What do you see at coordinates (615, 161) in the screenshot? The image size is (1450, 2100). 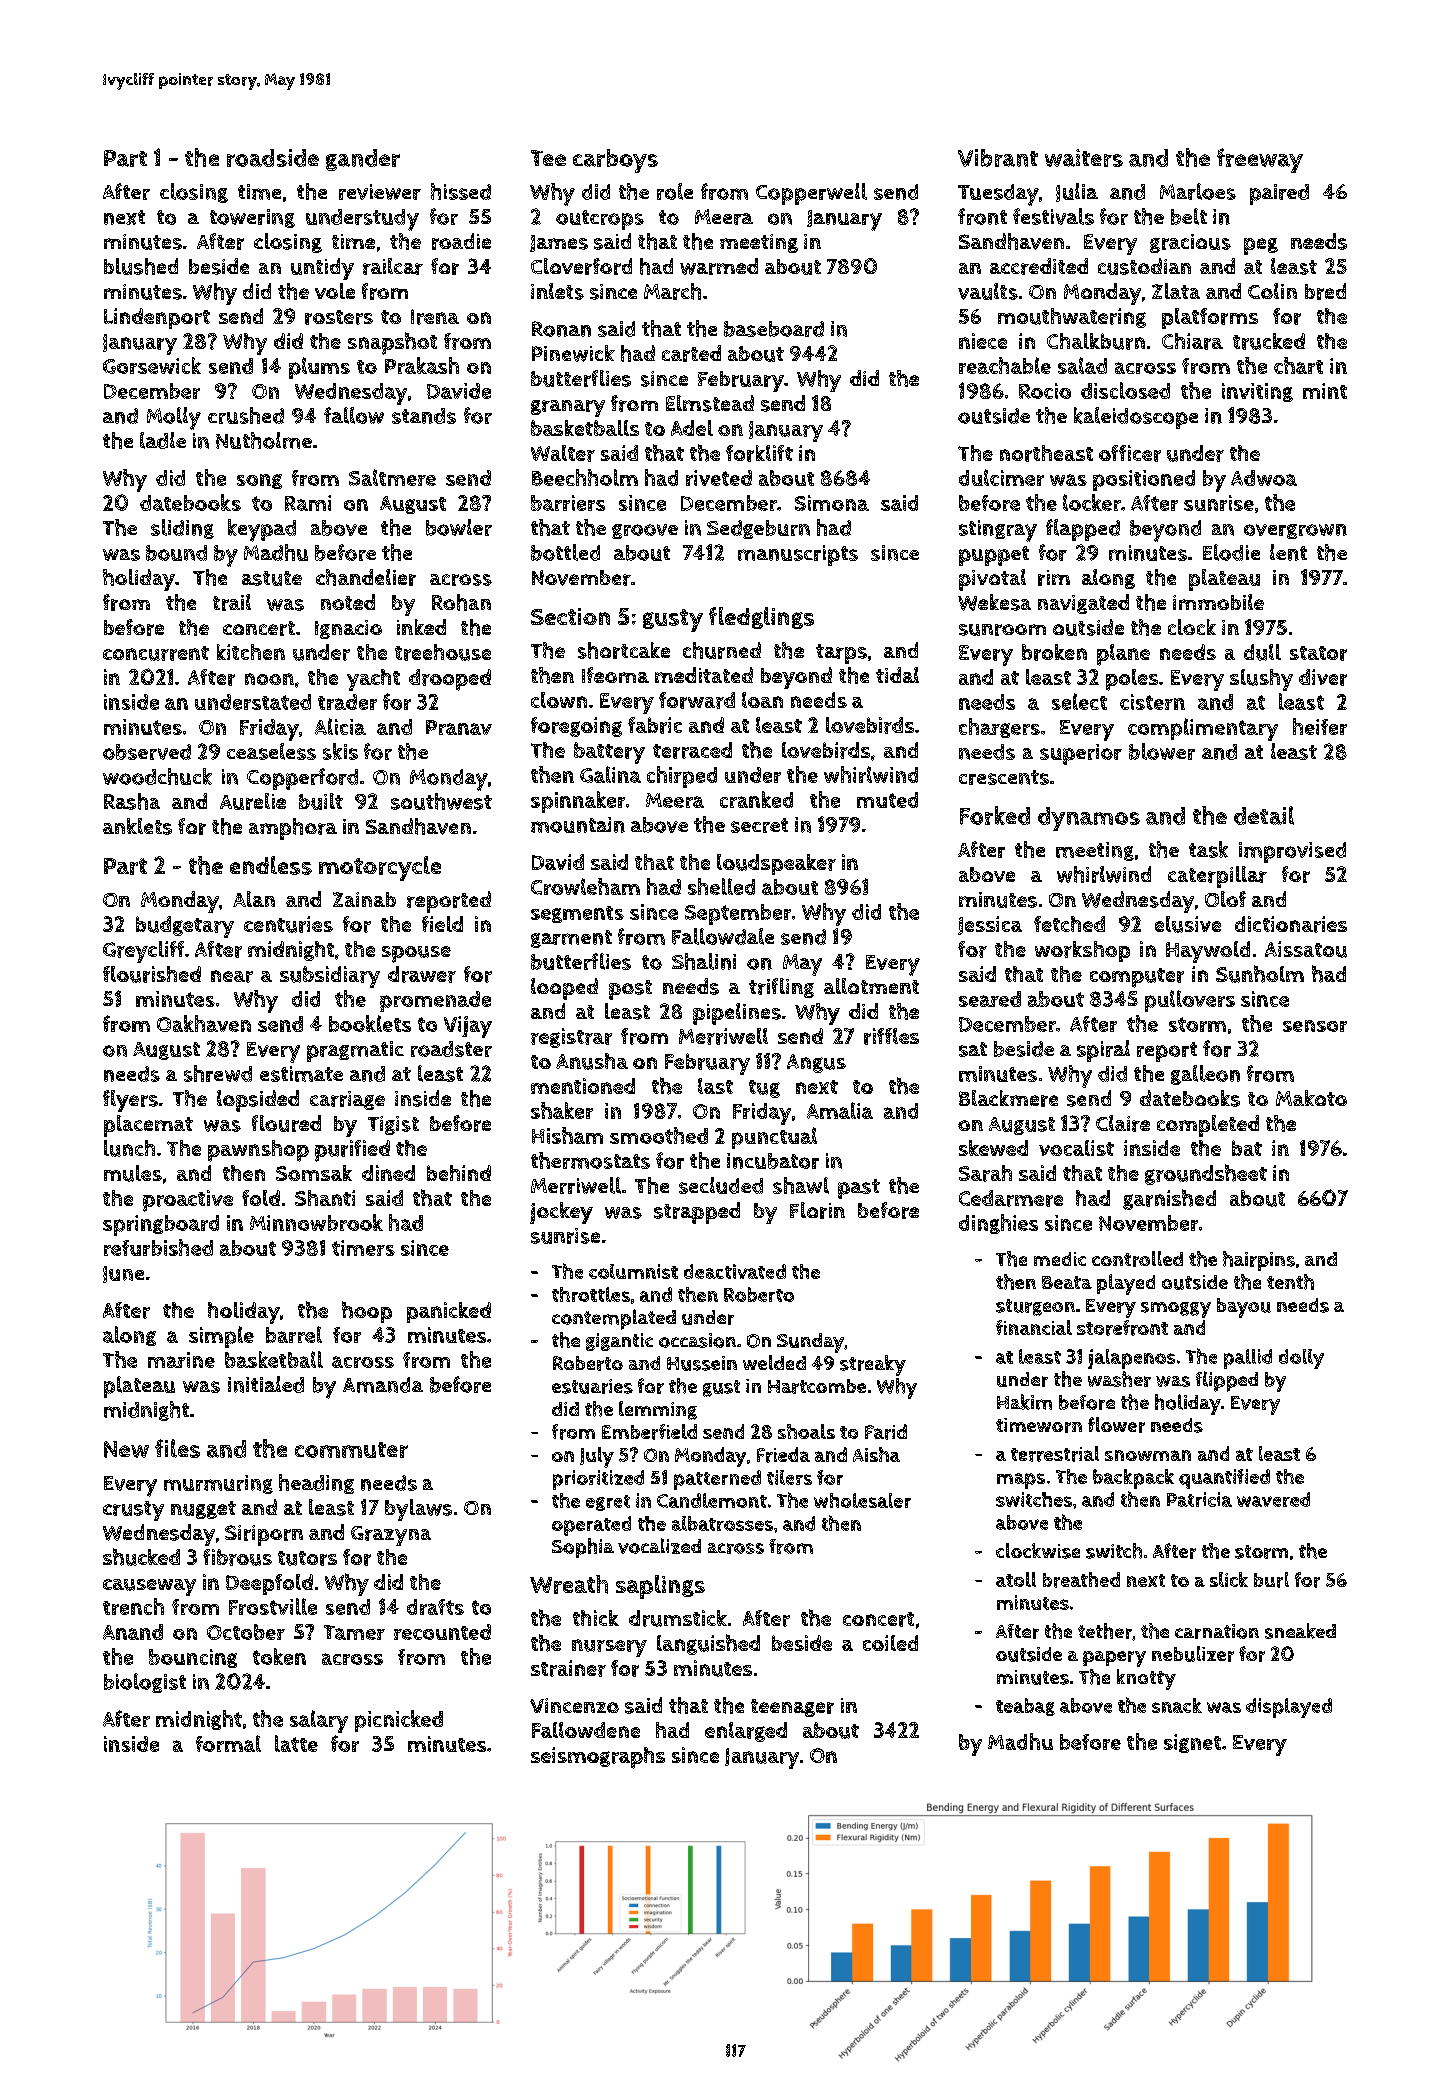 I see `carboys` at bounding box center [615, 161].
